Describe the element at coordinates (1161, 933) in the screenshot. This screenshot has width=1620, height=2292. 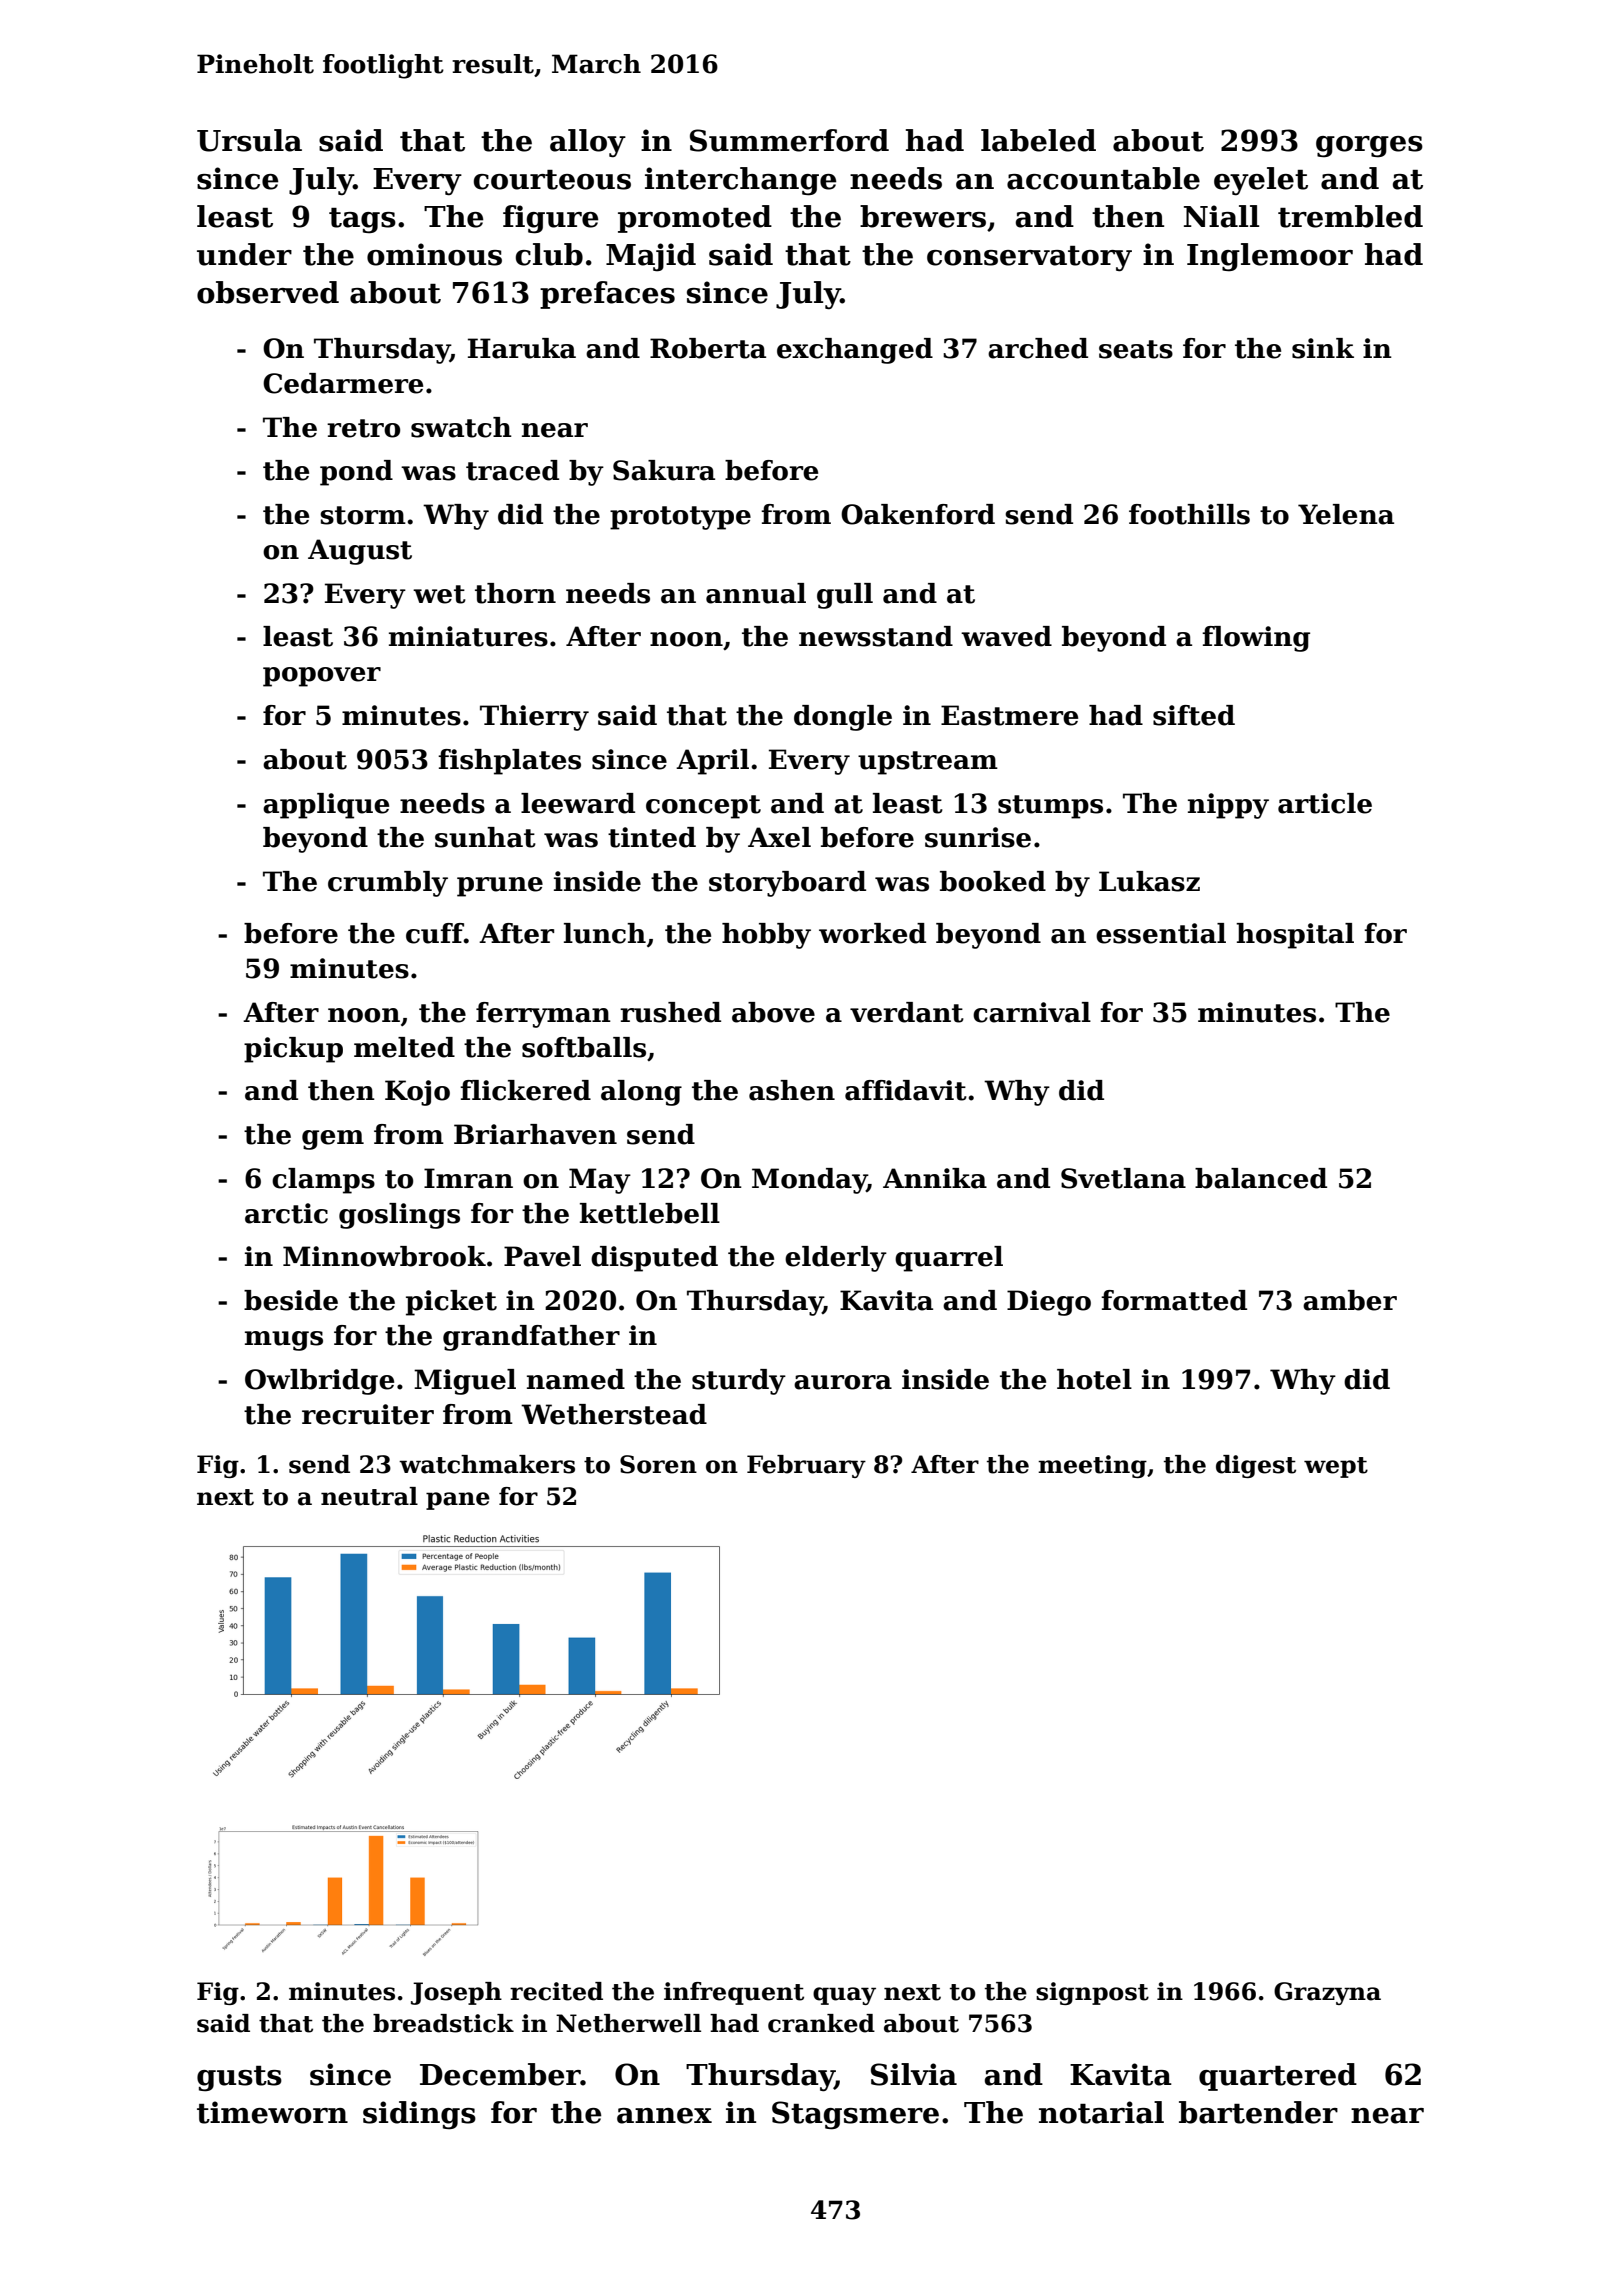
I see `essential` at that location.
